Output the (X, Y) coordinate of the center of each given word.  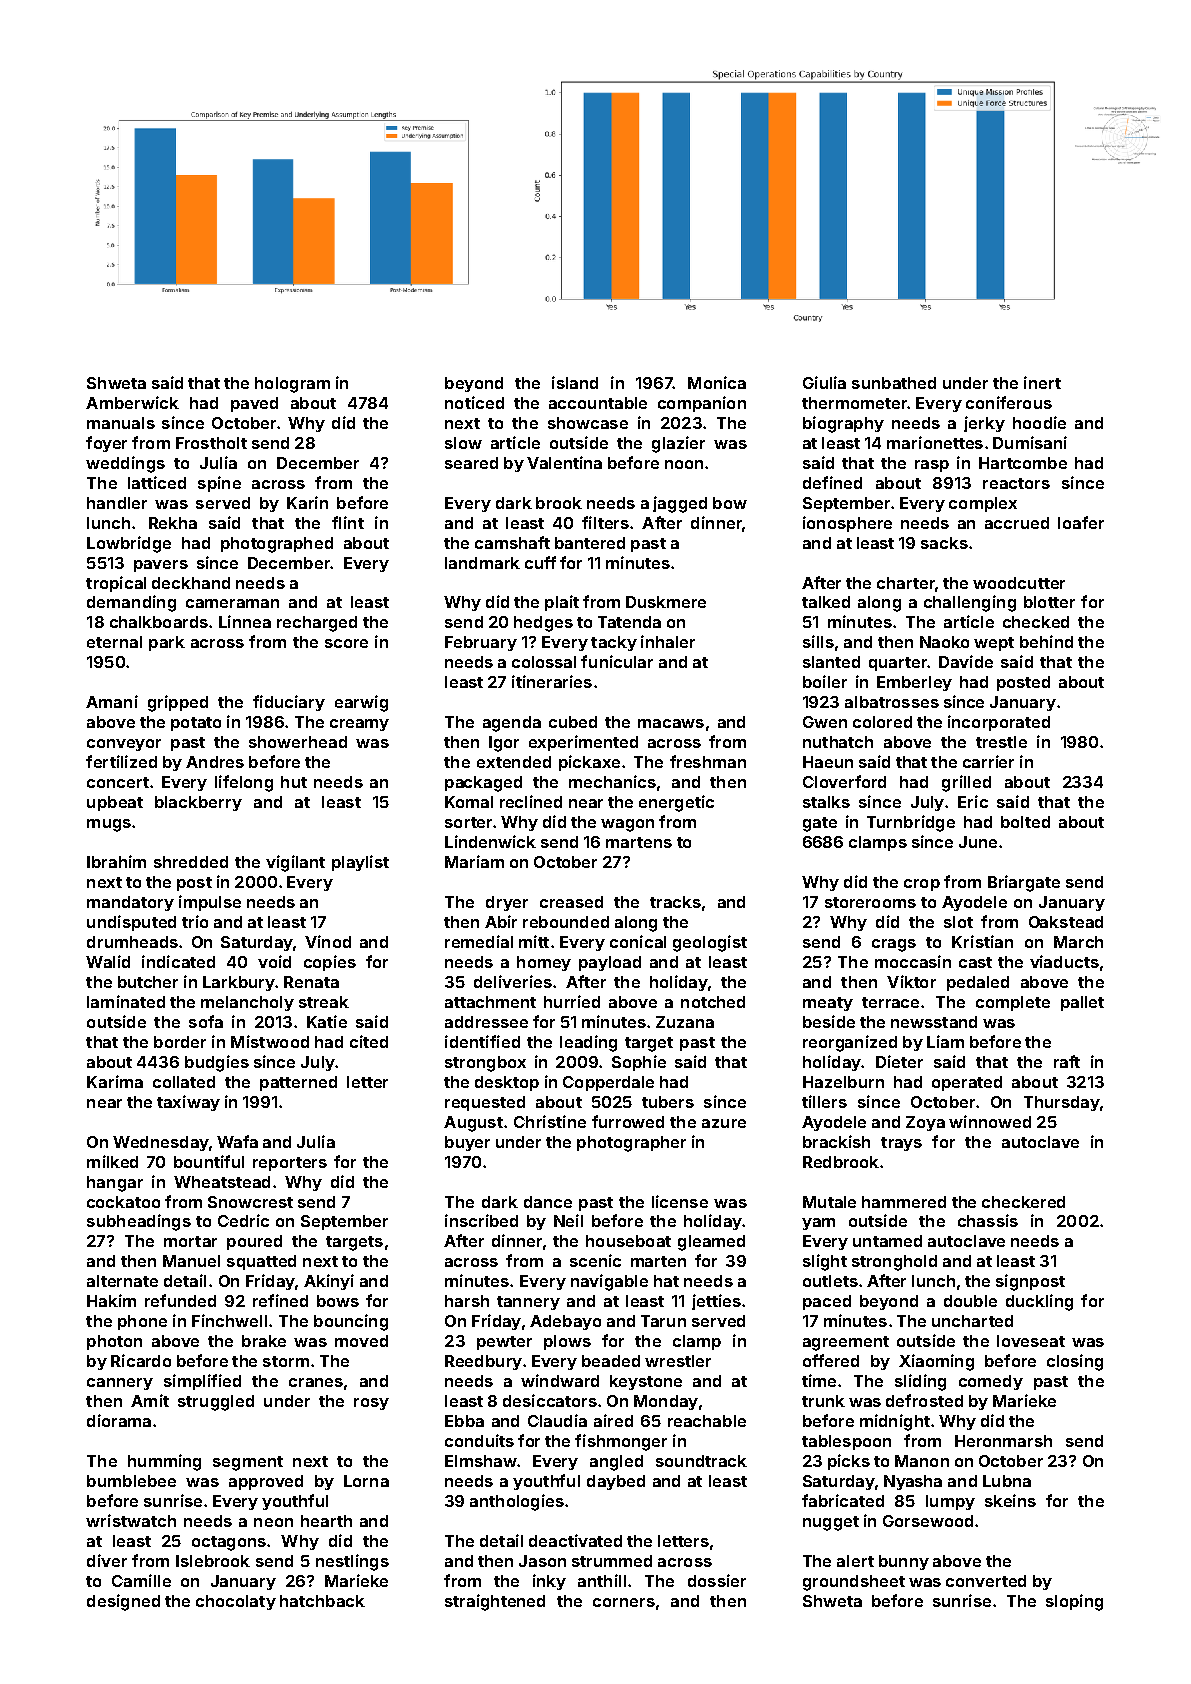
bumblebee (131, 1481)
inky (549, 1582)
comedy (991, 1382)
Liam (945, 1041)
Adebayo (565, 1322)
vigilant (295, 863)
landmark (482, 563)
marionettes (935, 442)
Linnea (245, 621)
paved (254, 404)
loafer (1081, 522)
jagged (680, 504)
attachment (490, 1002)
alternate (122, 1281)
